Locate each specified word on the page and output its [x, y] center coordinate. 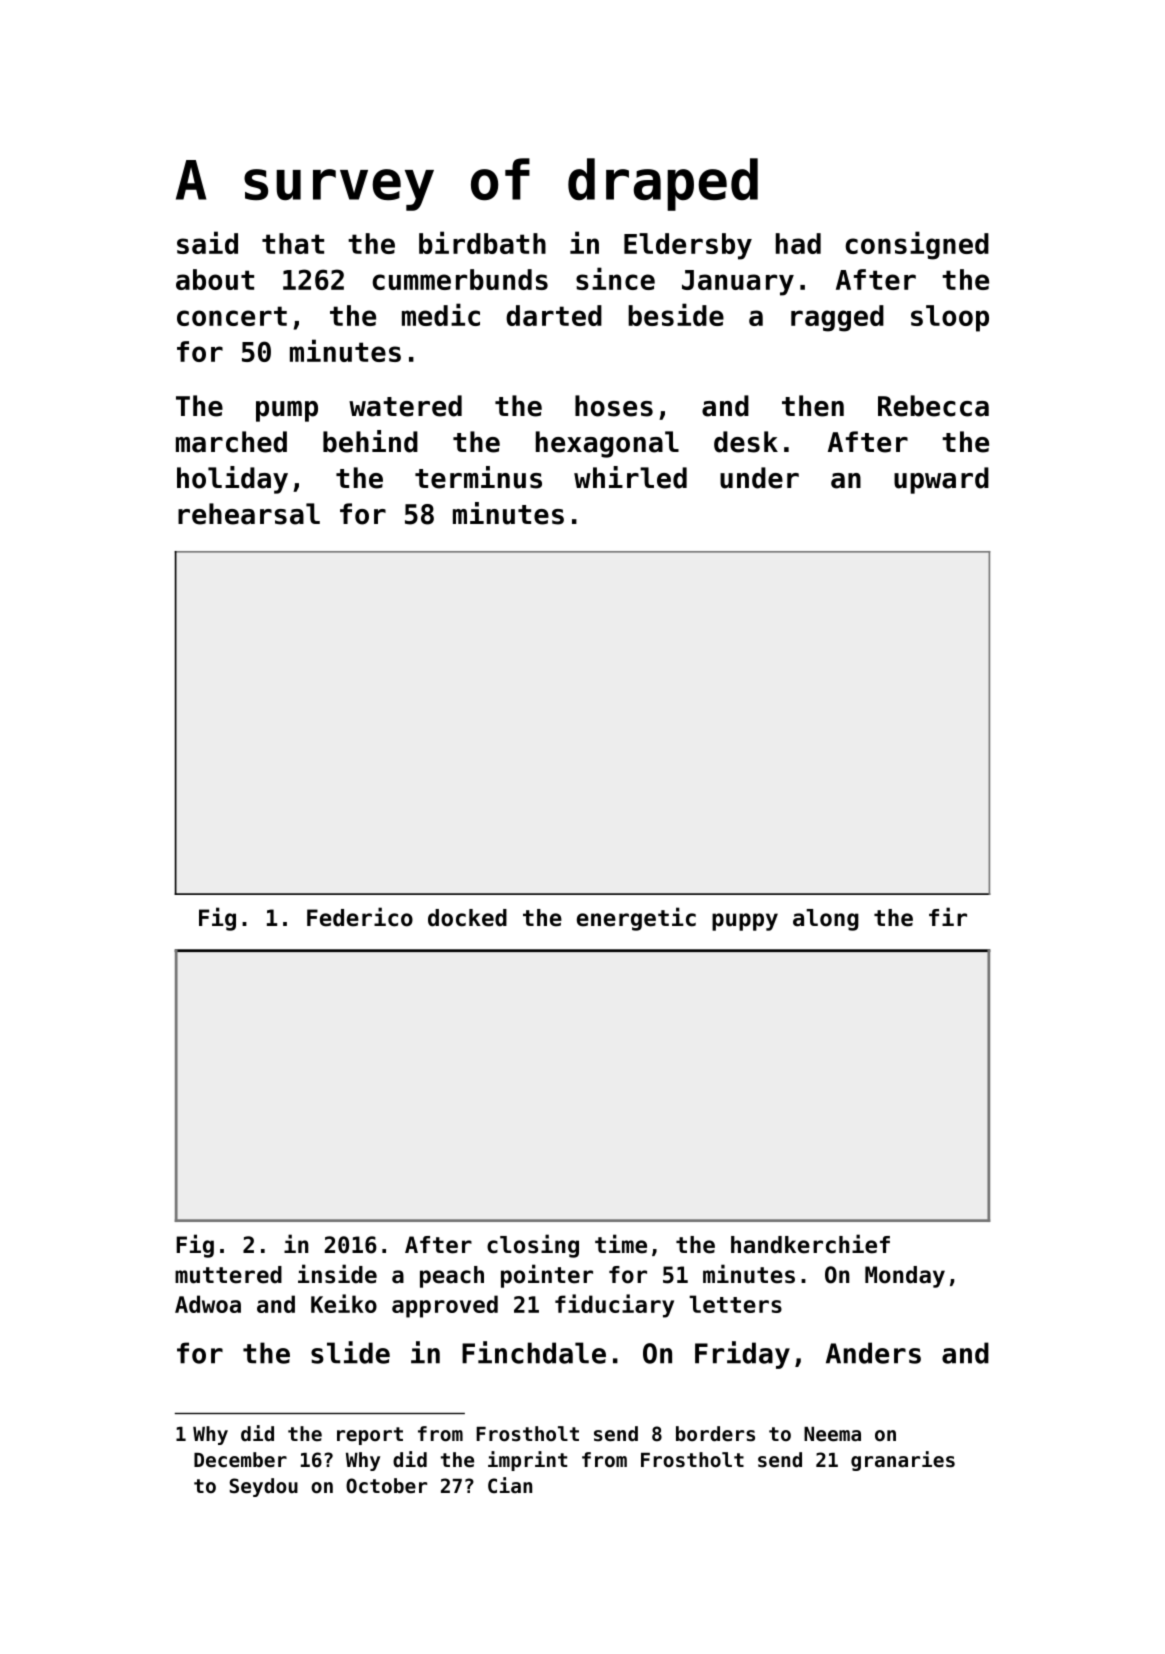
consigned [917, 245]
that [293, 243]
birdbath [482, 242]
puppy [745, 922]
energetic [636, 919]
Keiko [344, 1303]
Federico [360, 917]
